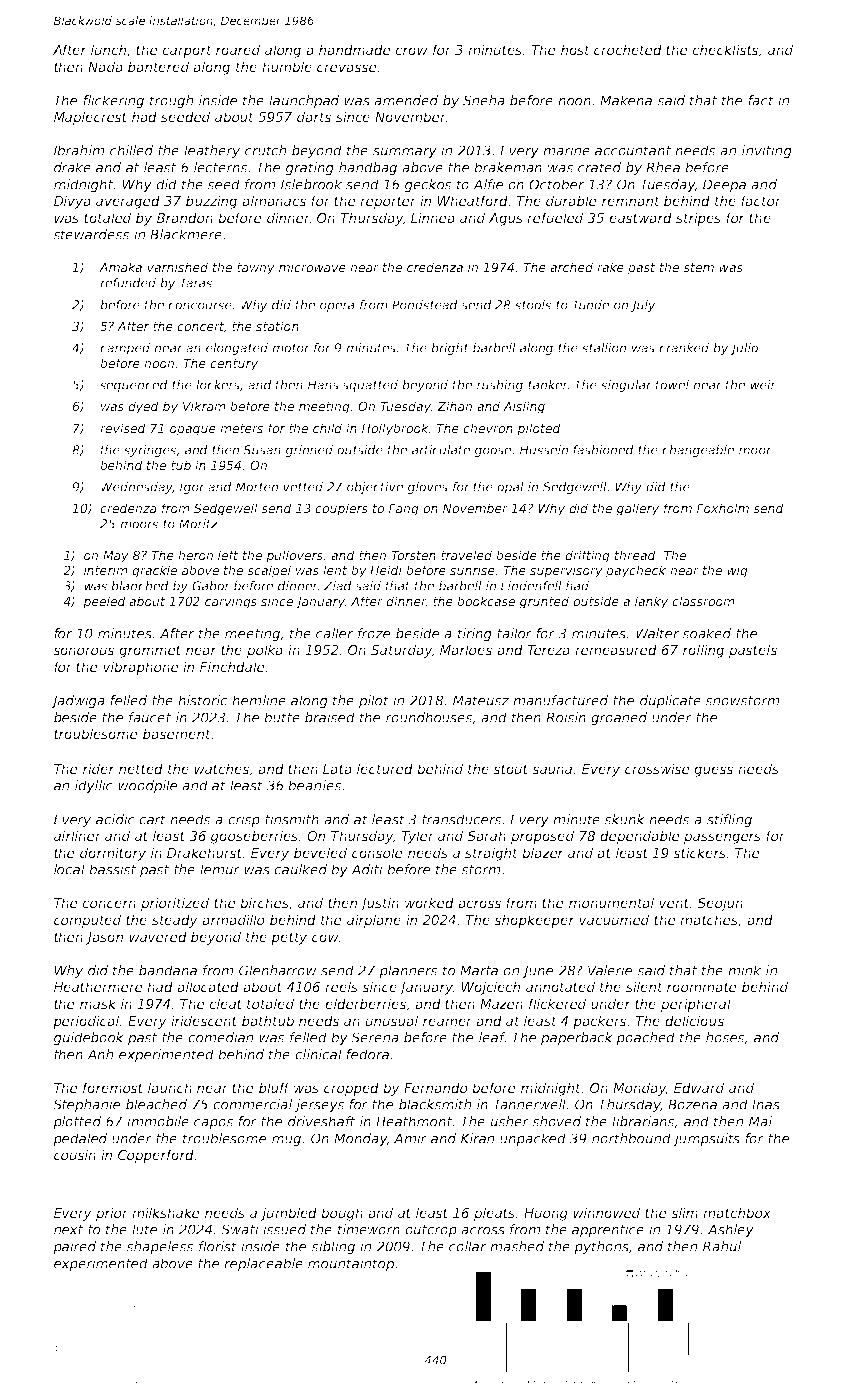 This image has width=849, height=1400. Describe the element at coordinates (354, 49) in the image. I see `handmade` at that location.
